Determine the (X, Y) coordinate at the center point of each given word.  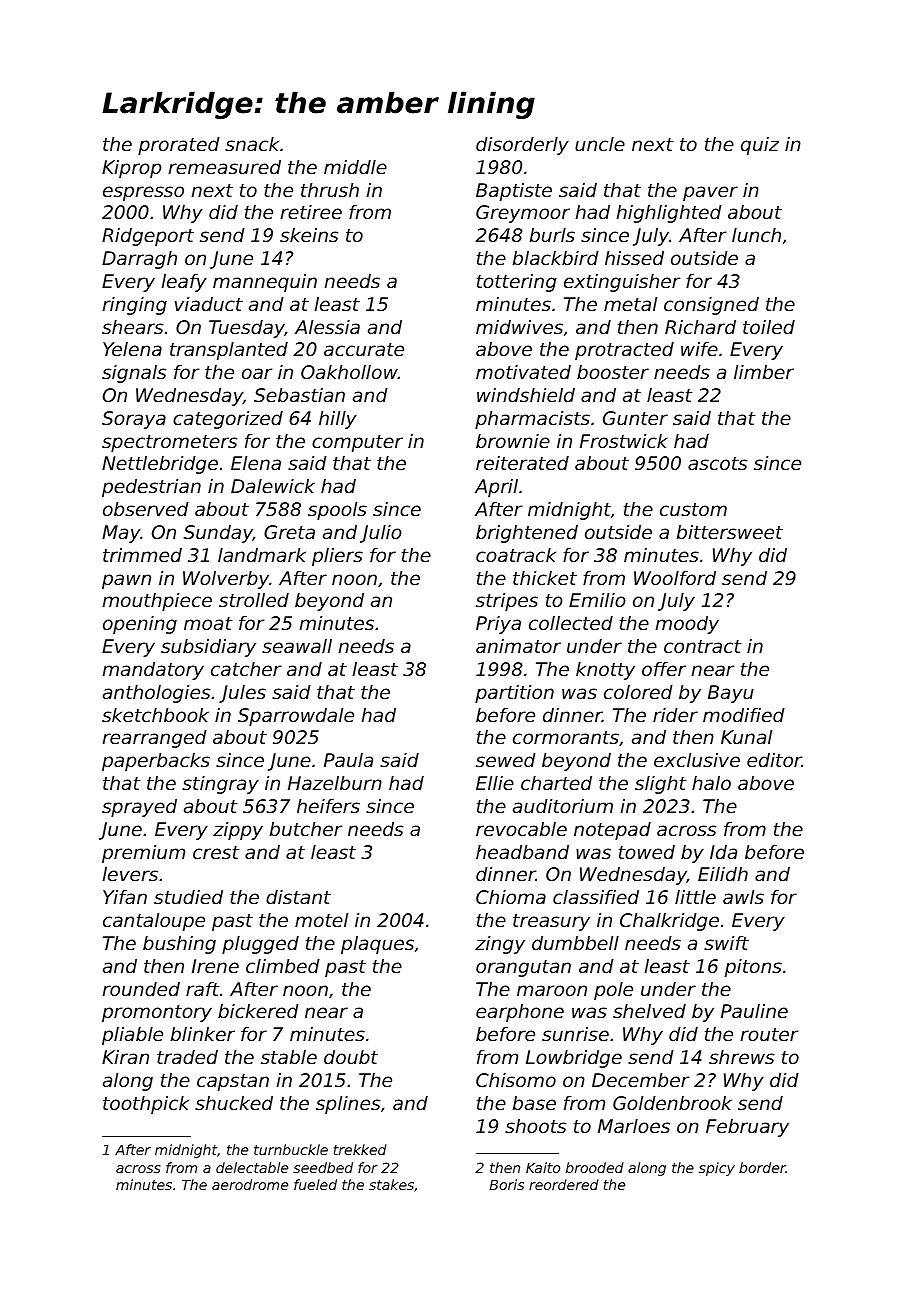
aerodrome (250, 1184)
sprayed (139, 808)
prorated (179, 146)
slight (661, 785)
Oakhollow (349, 372)
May (121, 534)
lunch (756, 235)
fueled (315, 1184)
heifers (328, 806)
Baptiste (514, 192)
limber (764, 372)
